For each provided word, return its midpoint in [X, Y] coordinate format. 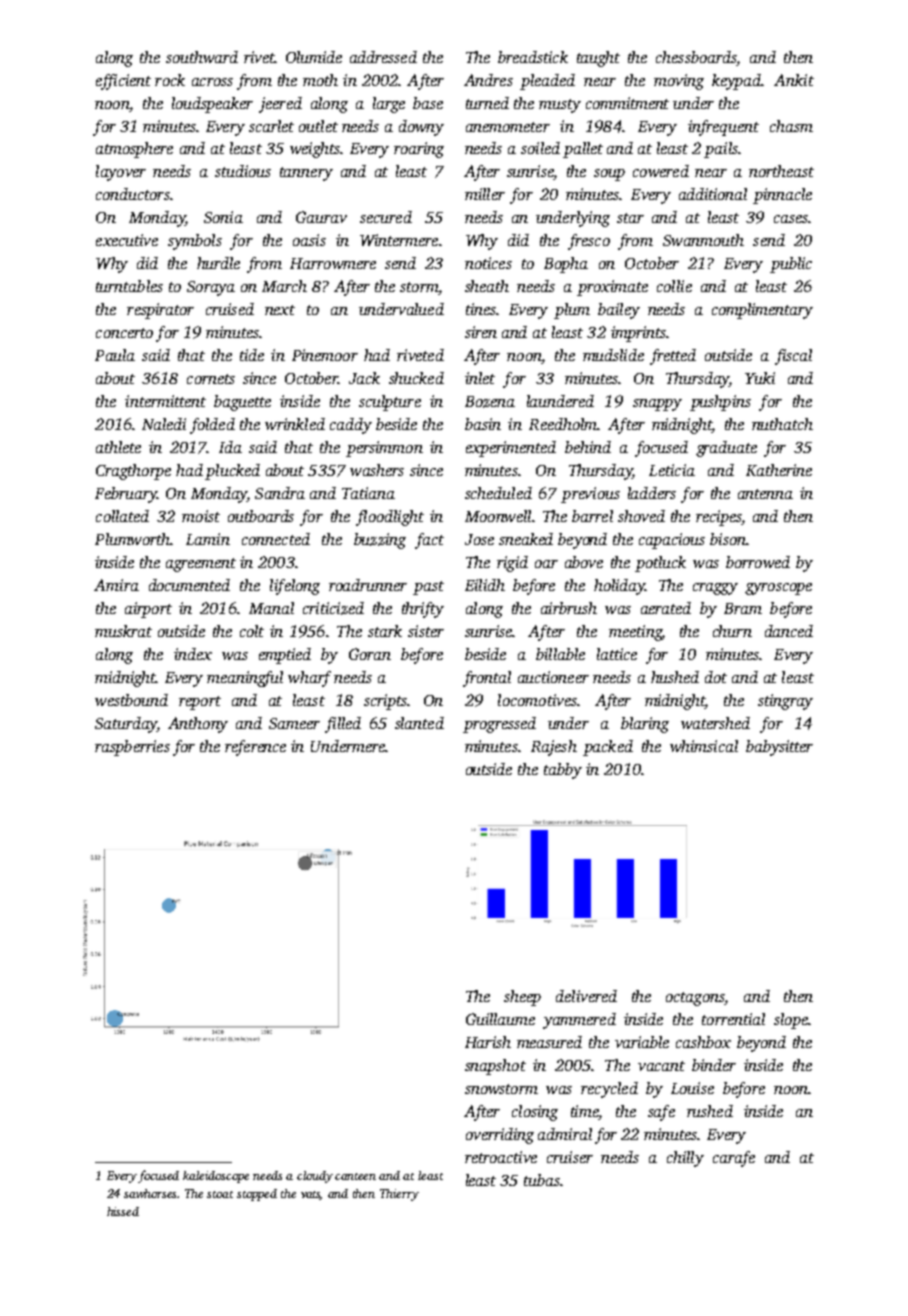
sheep [522, 998]
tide [252, 355]
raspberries [132, 748]
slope [791, 1021]
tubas [542, 1180]
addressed [383, 57]
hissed [123, 1211]
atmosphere [134, 150]
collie [674, 286]
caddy [351, 426]
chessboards [696, 57]
